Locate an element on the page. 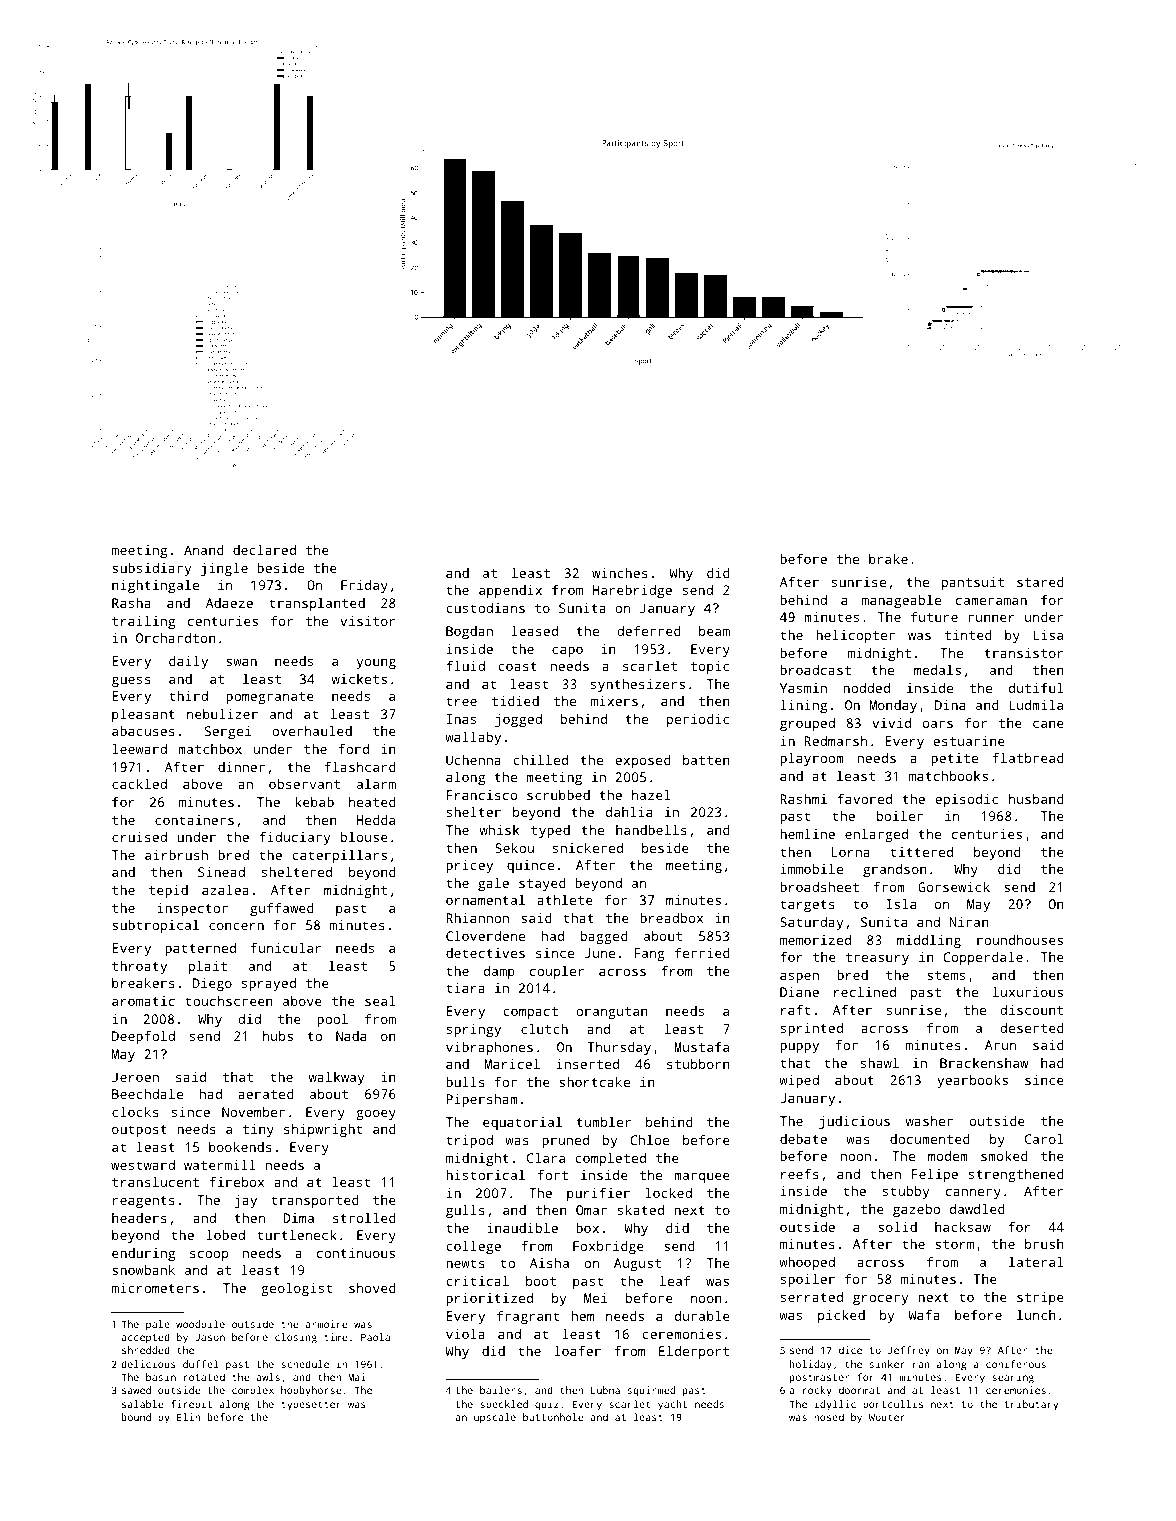 Image resolution: width=1176 pixels, height=1521 pixels. winches is located at coordinates (620, 573).
